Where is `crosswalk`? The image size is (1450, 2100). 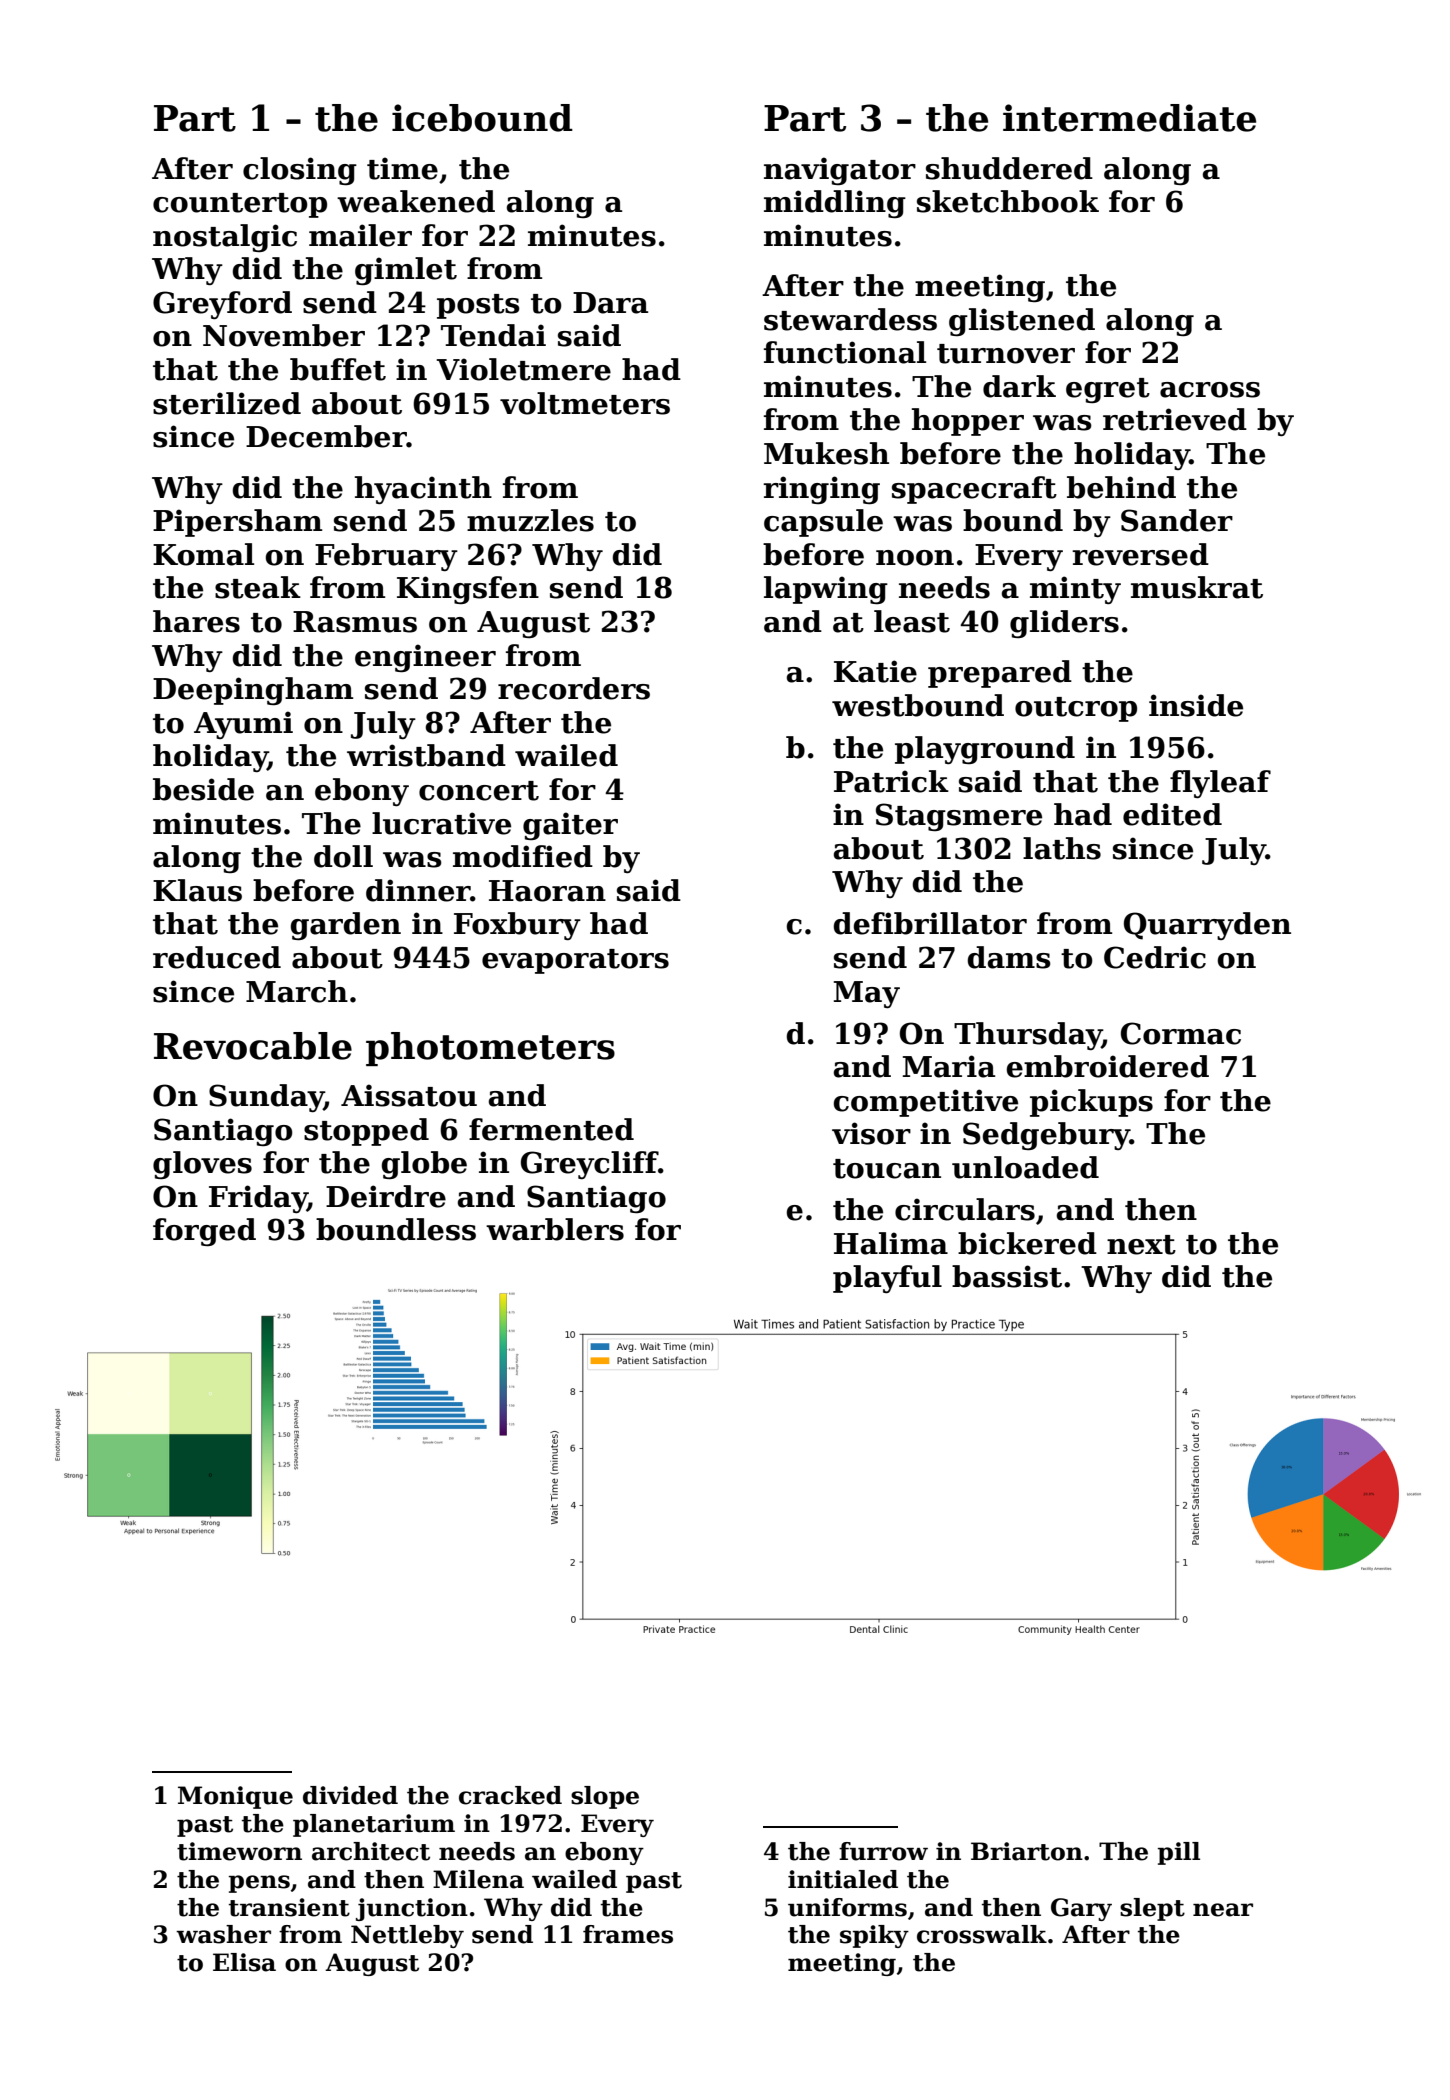
crosswalk is located at coordinates (982, 1934).
